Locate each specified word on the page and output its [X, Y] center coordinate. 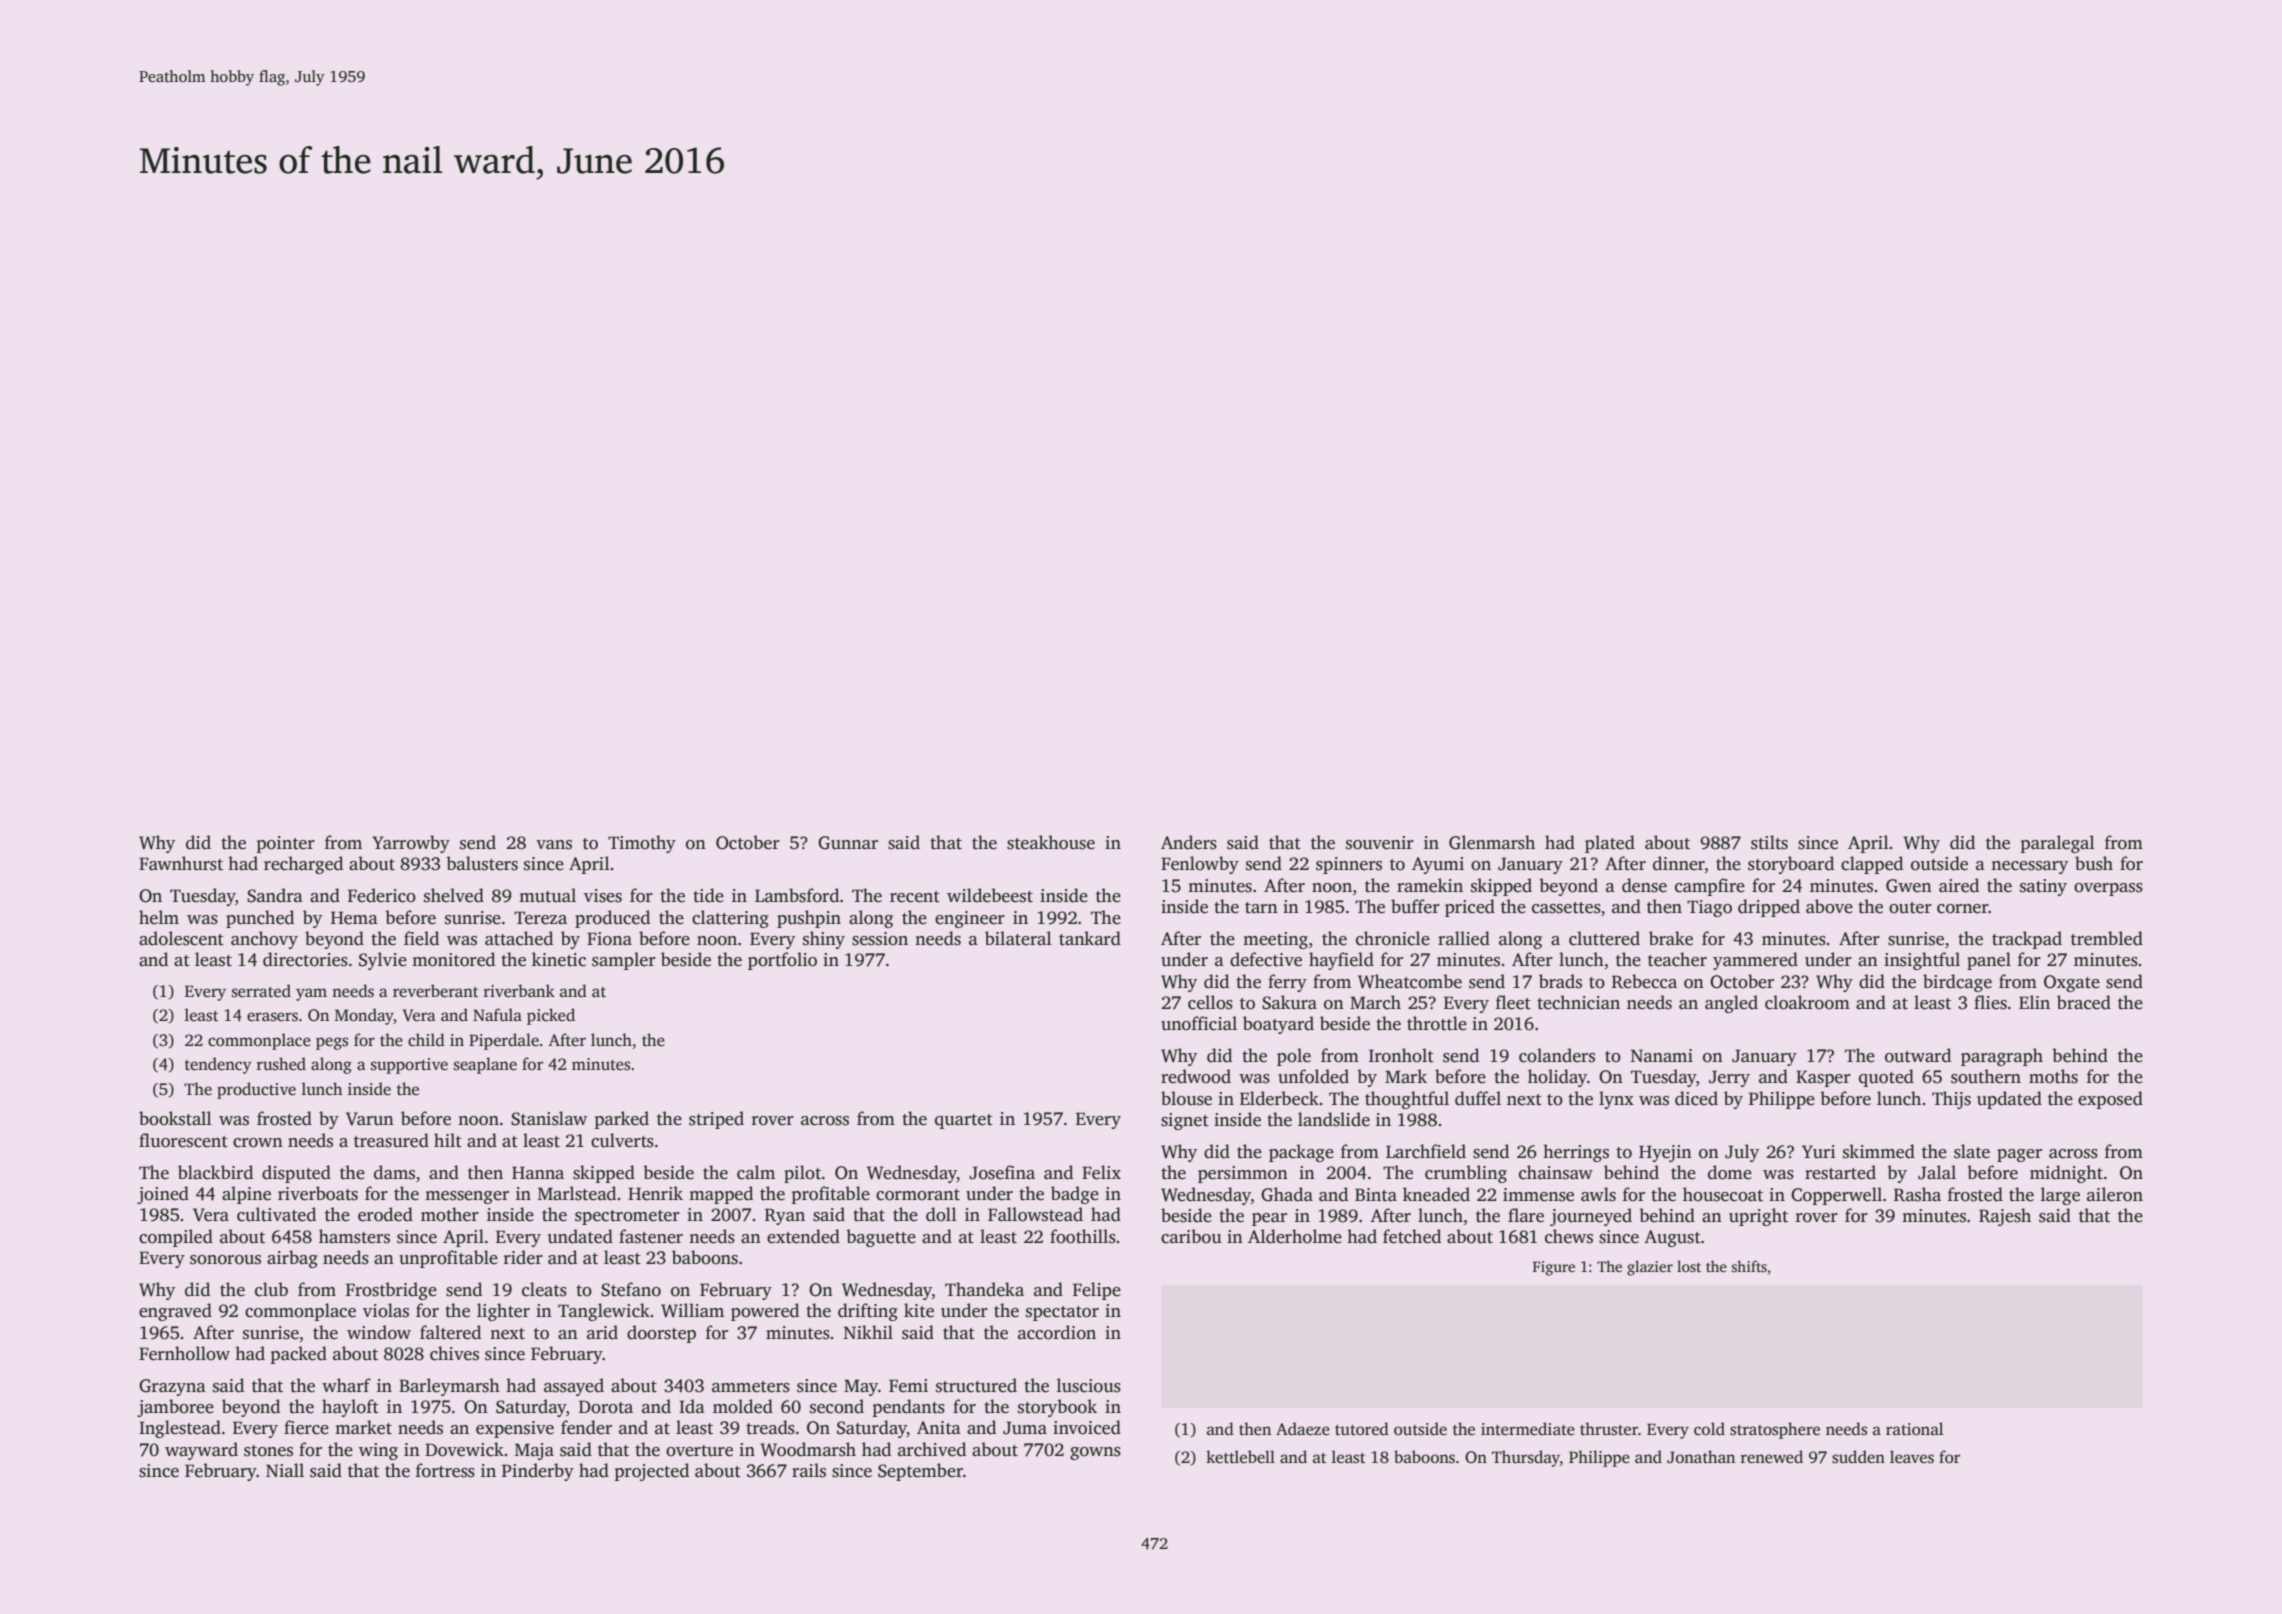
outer [1910, 908]
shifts [1749, 1266]
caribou [1191, 1236]
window [379, 1332]
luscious [1089, 1385]
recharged [303, 865]
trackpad [2027, 940]
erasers [272, 1017]
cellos [1210, 1002]
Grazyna [172, 1387]
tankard [1090, 938]
